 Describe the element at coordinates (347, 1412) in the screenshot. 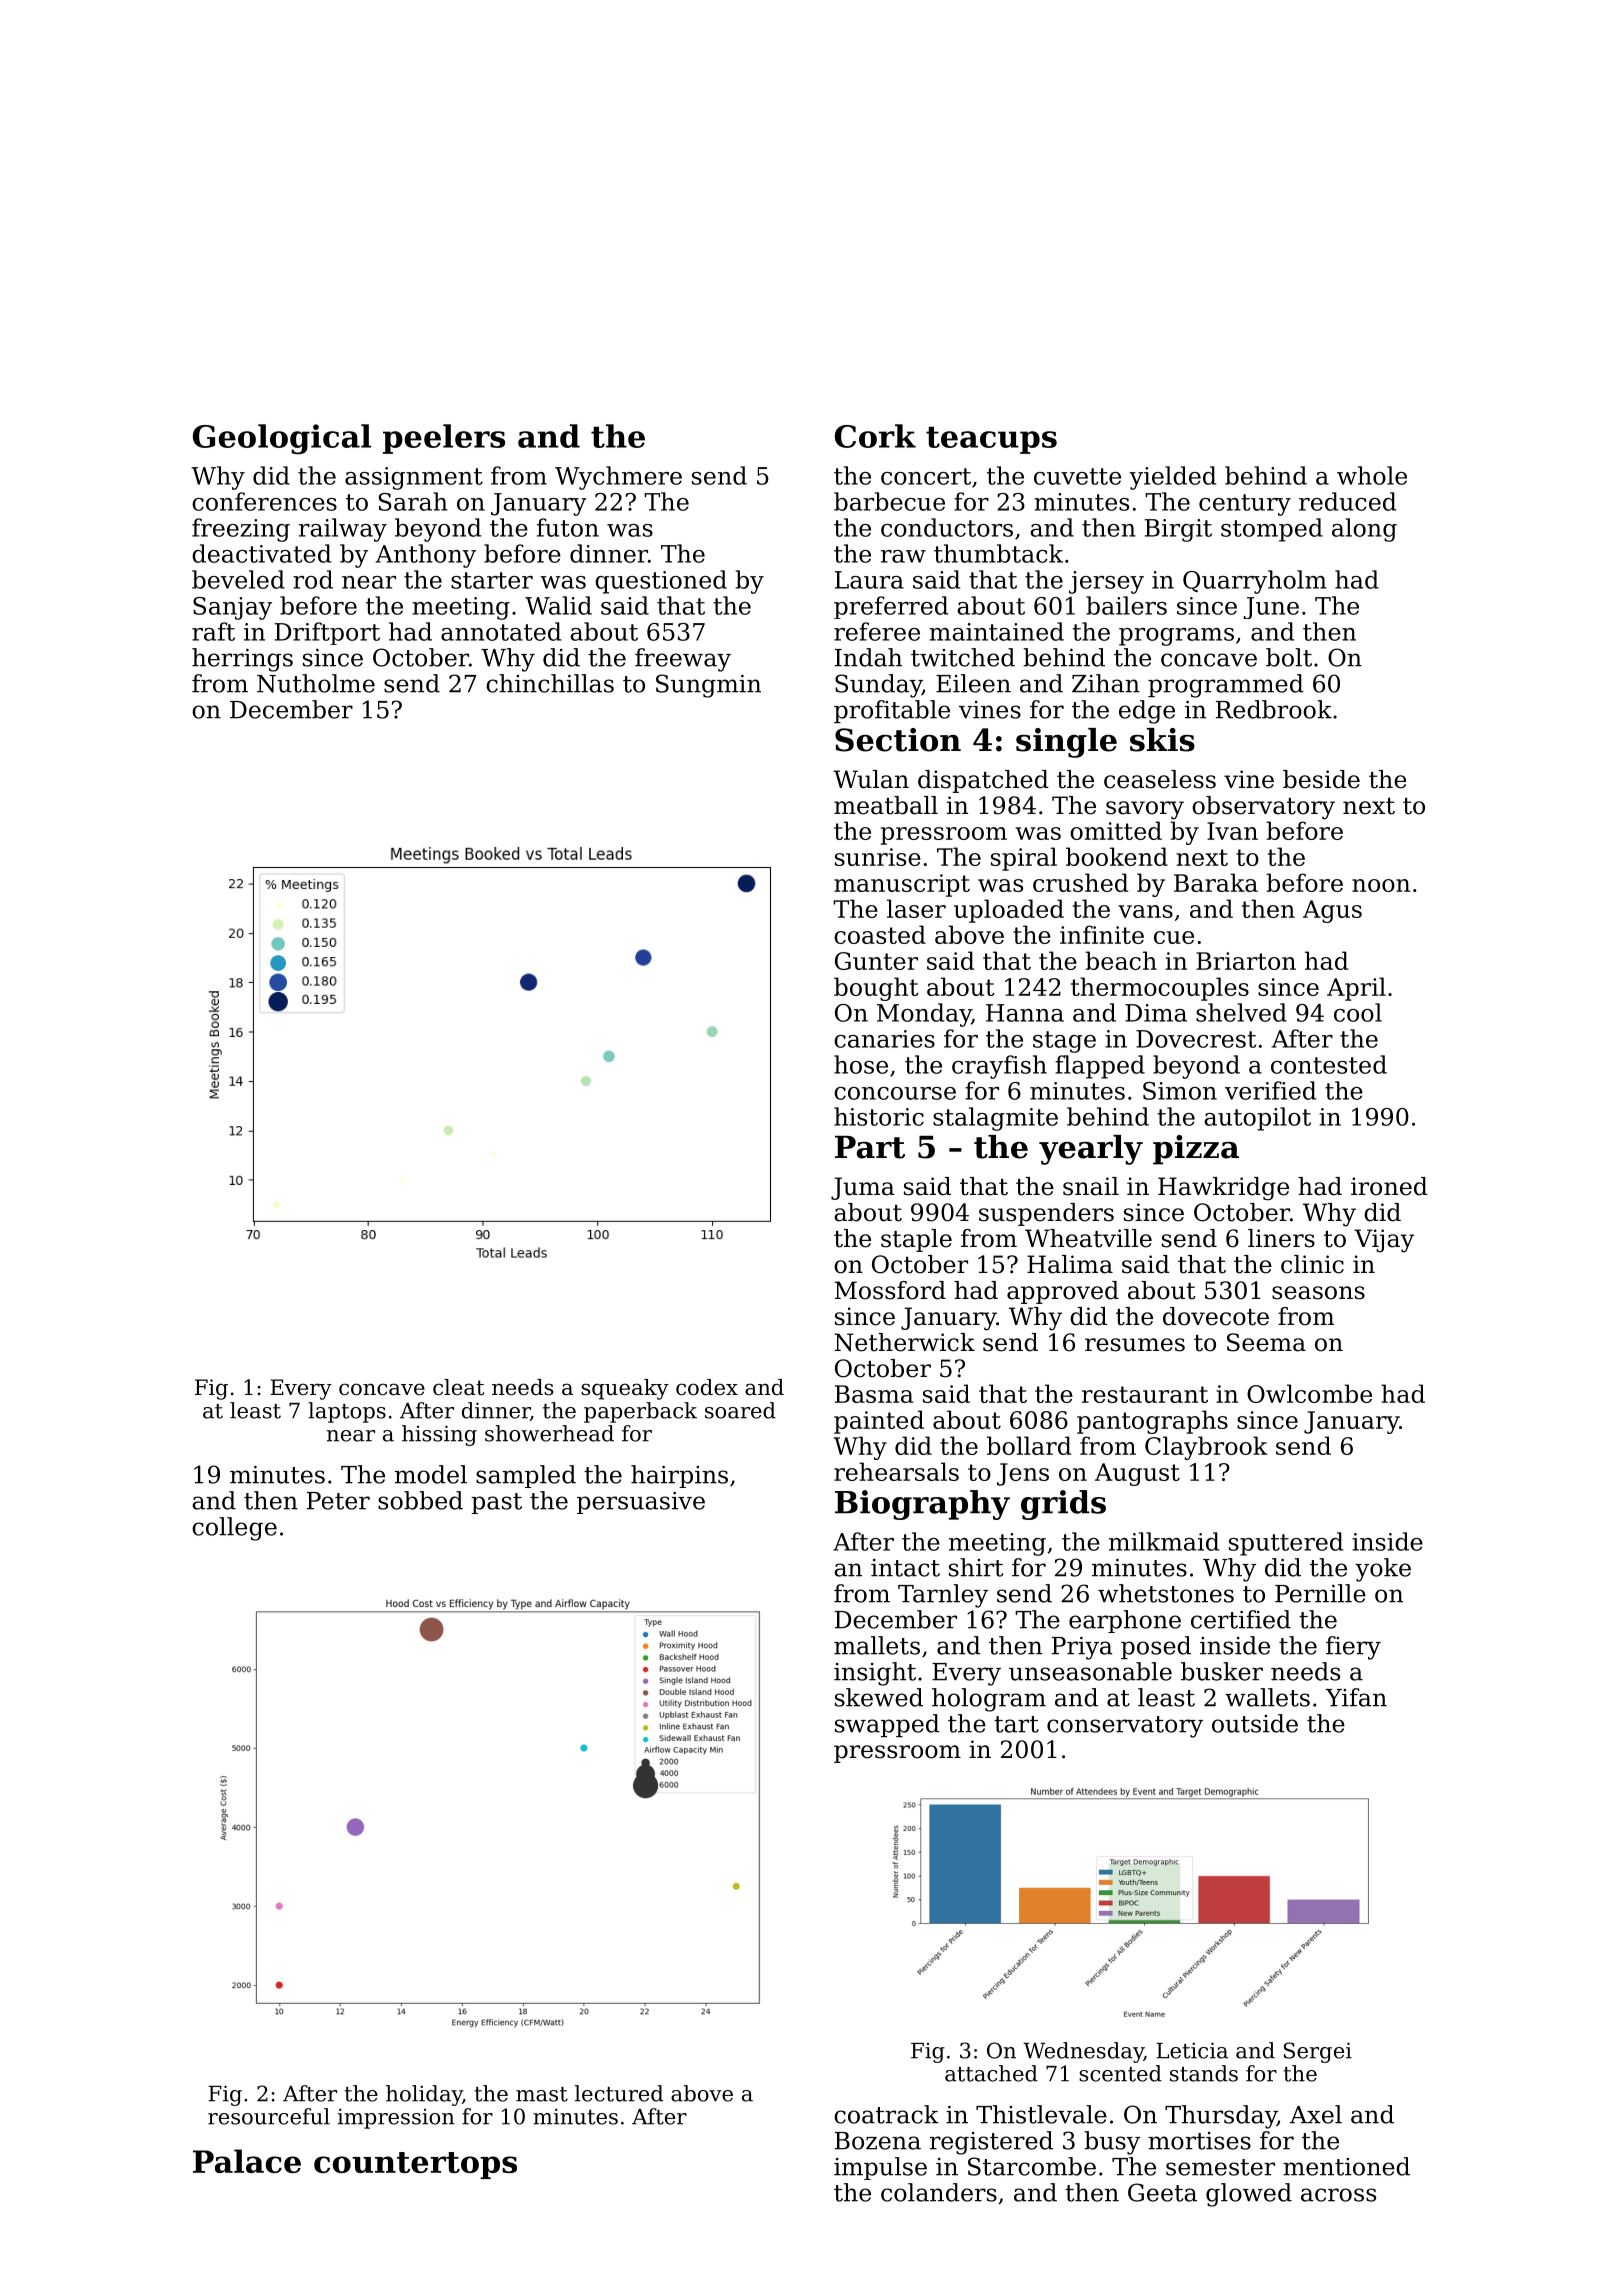

I see `laptops` at that location.
